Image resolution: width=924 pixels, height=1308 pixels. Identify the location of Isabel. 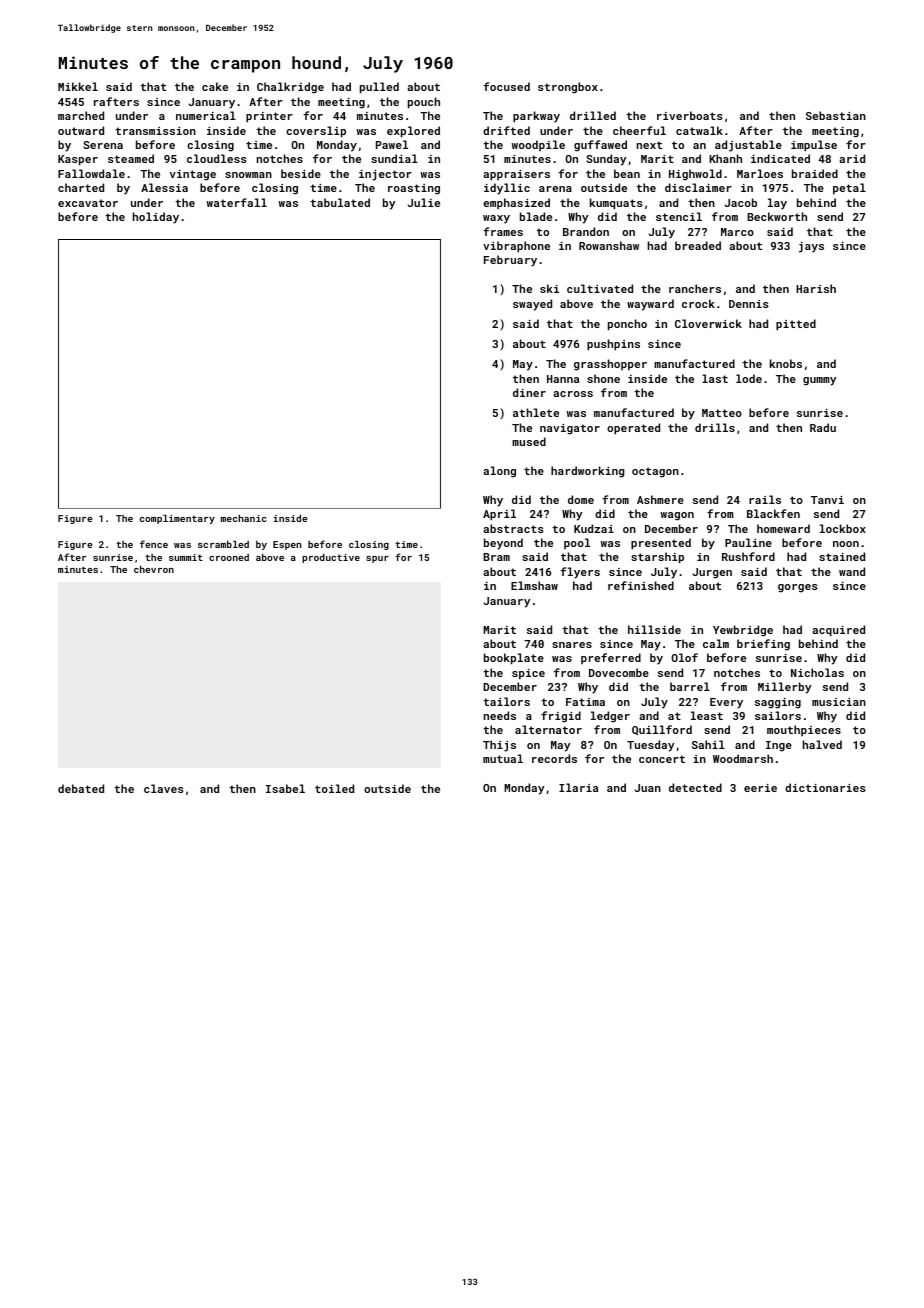
(285, 788).
